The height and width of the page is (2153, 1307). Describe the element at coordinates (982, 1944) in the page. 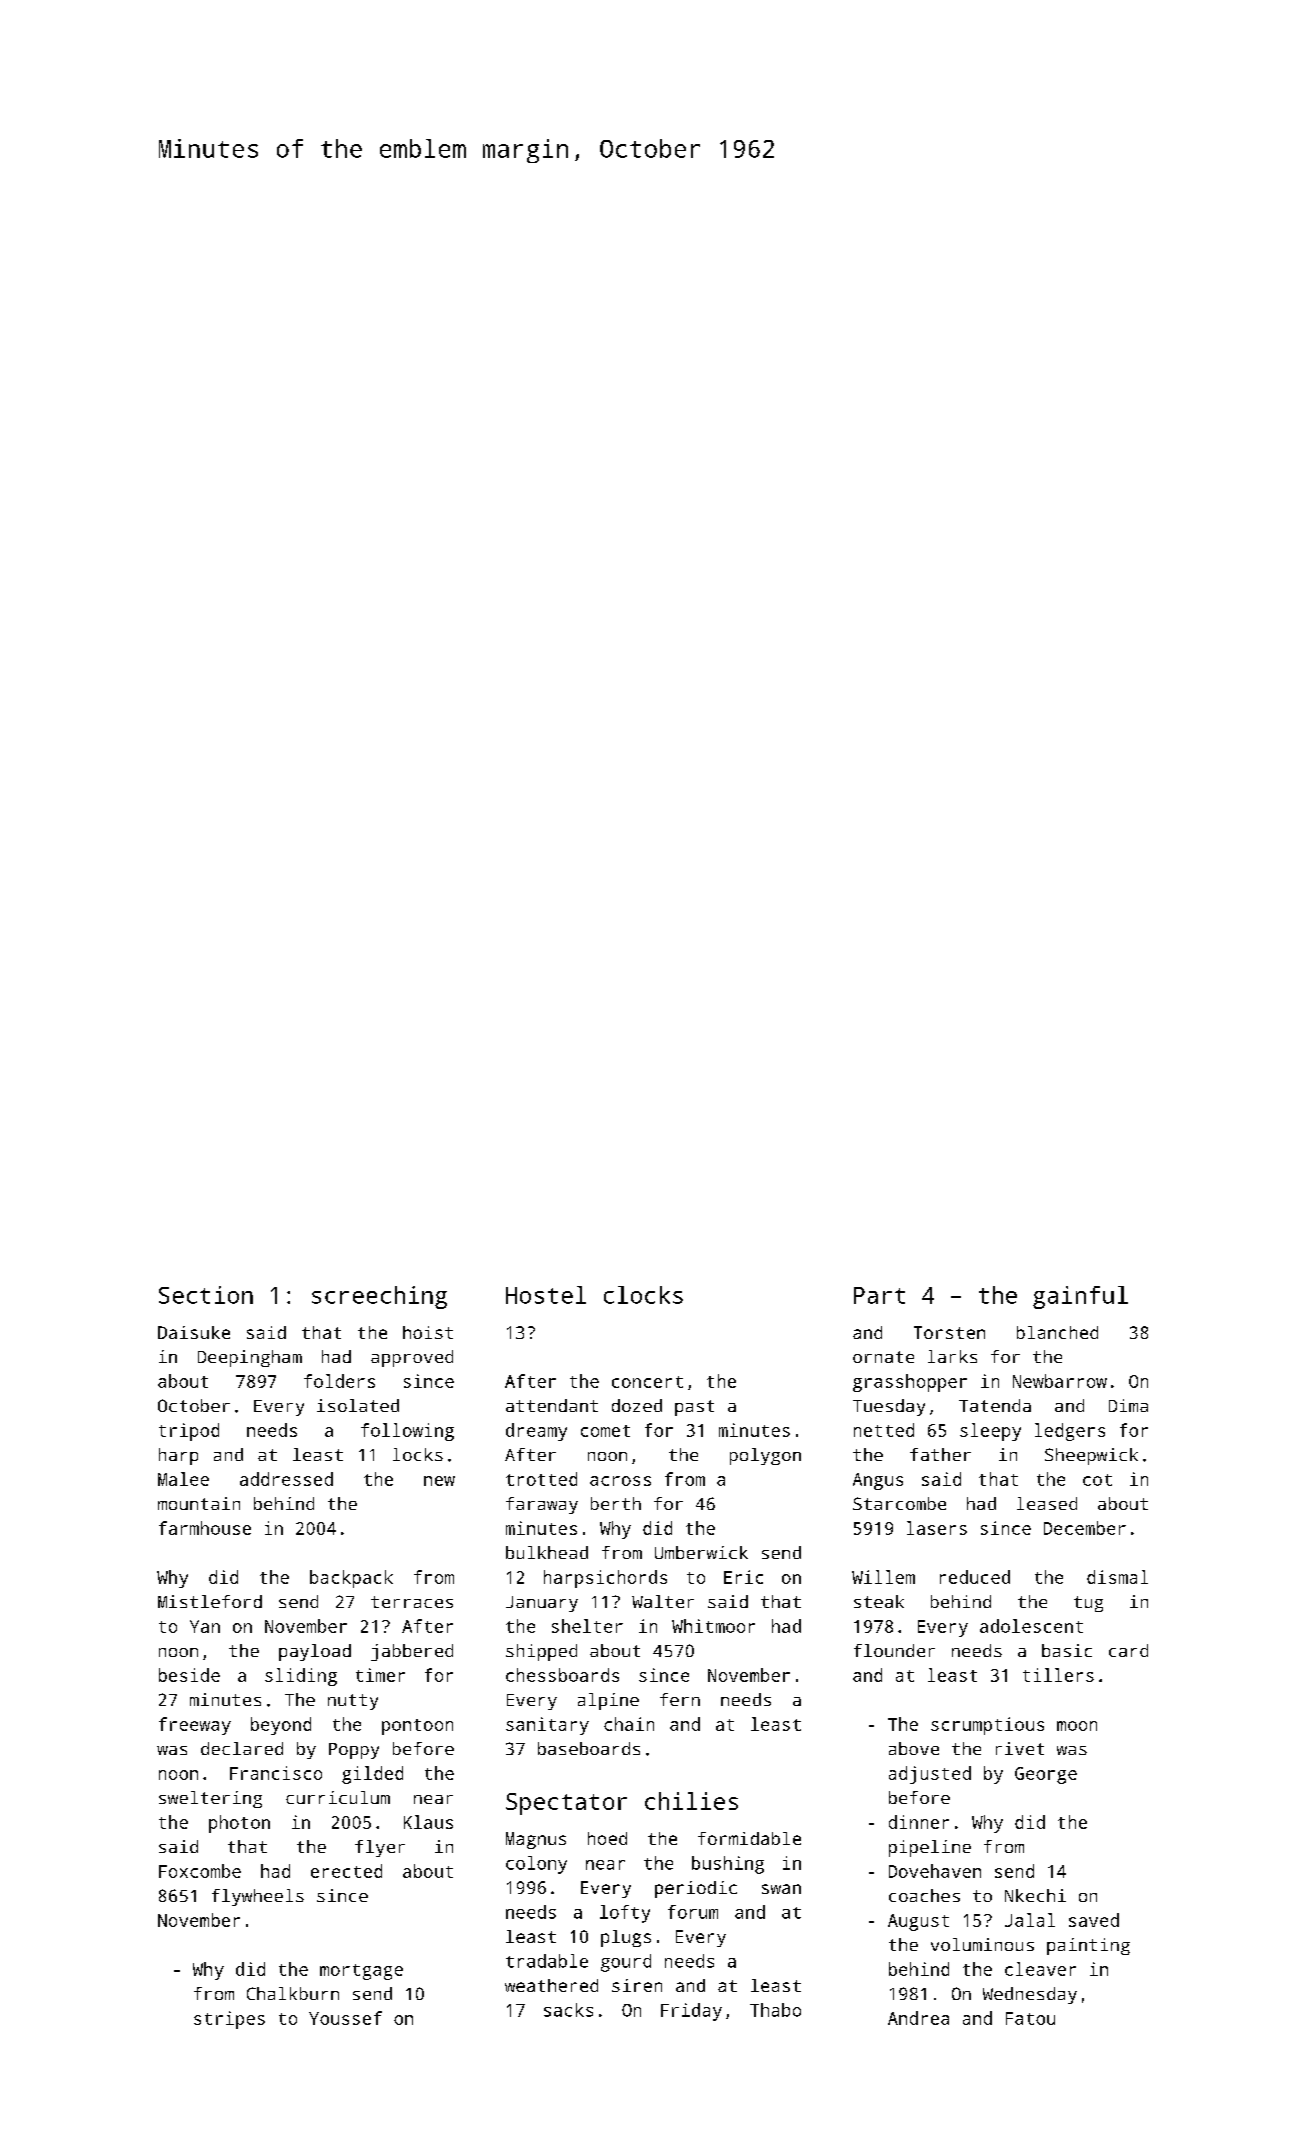

I see `voluminous` at that location.
